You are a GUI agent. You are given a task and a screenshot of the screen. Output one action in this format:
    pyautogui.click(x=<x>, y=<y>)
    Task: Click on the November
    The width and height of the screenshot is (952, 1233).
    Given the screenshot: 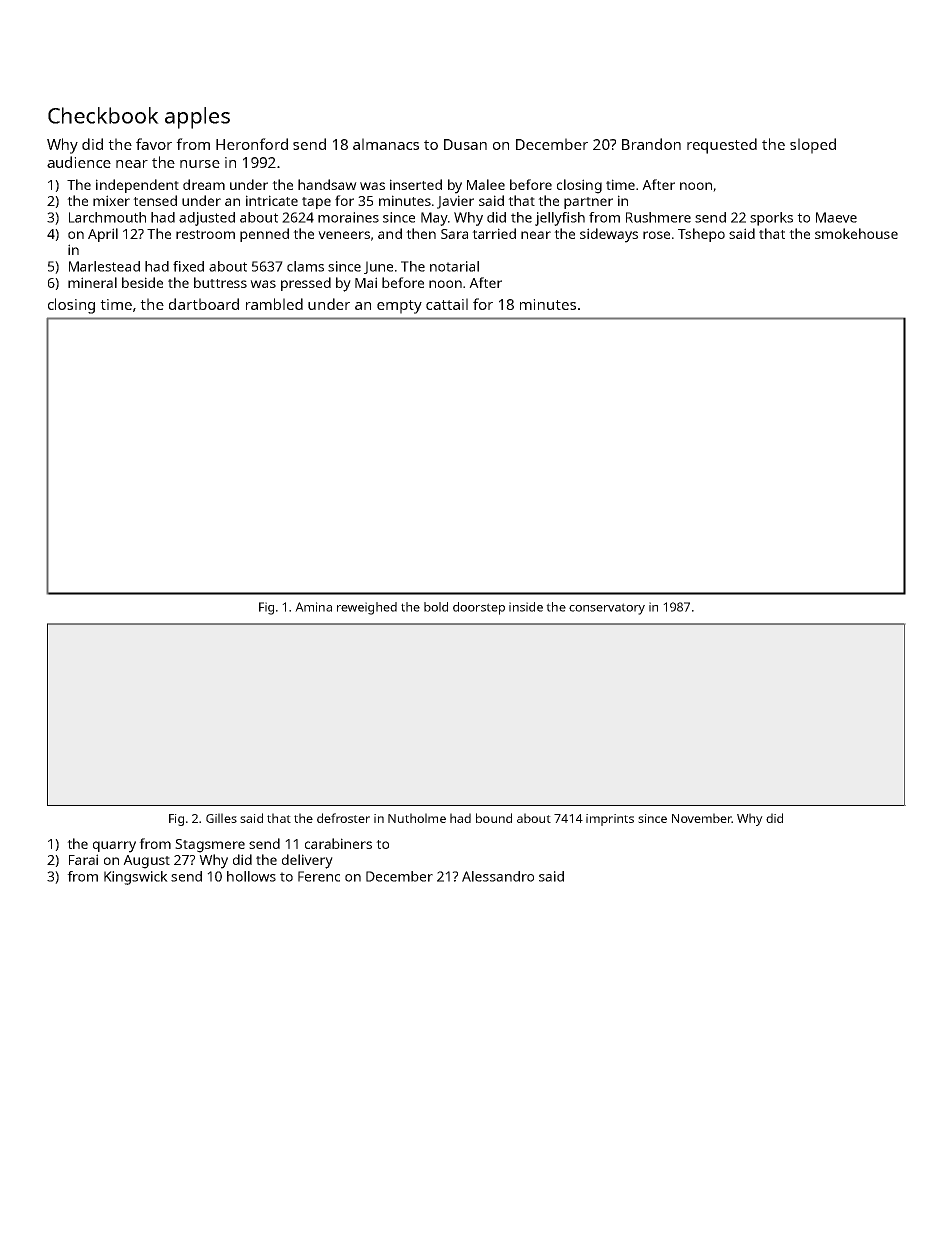 What is the action you would take?
    pyautogui.click(x=702, y=818)
